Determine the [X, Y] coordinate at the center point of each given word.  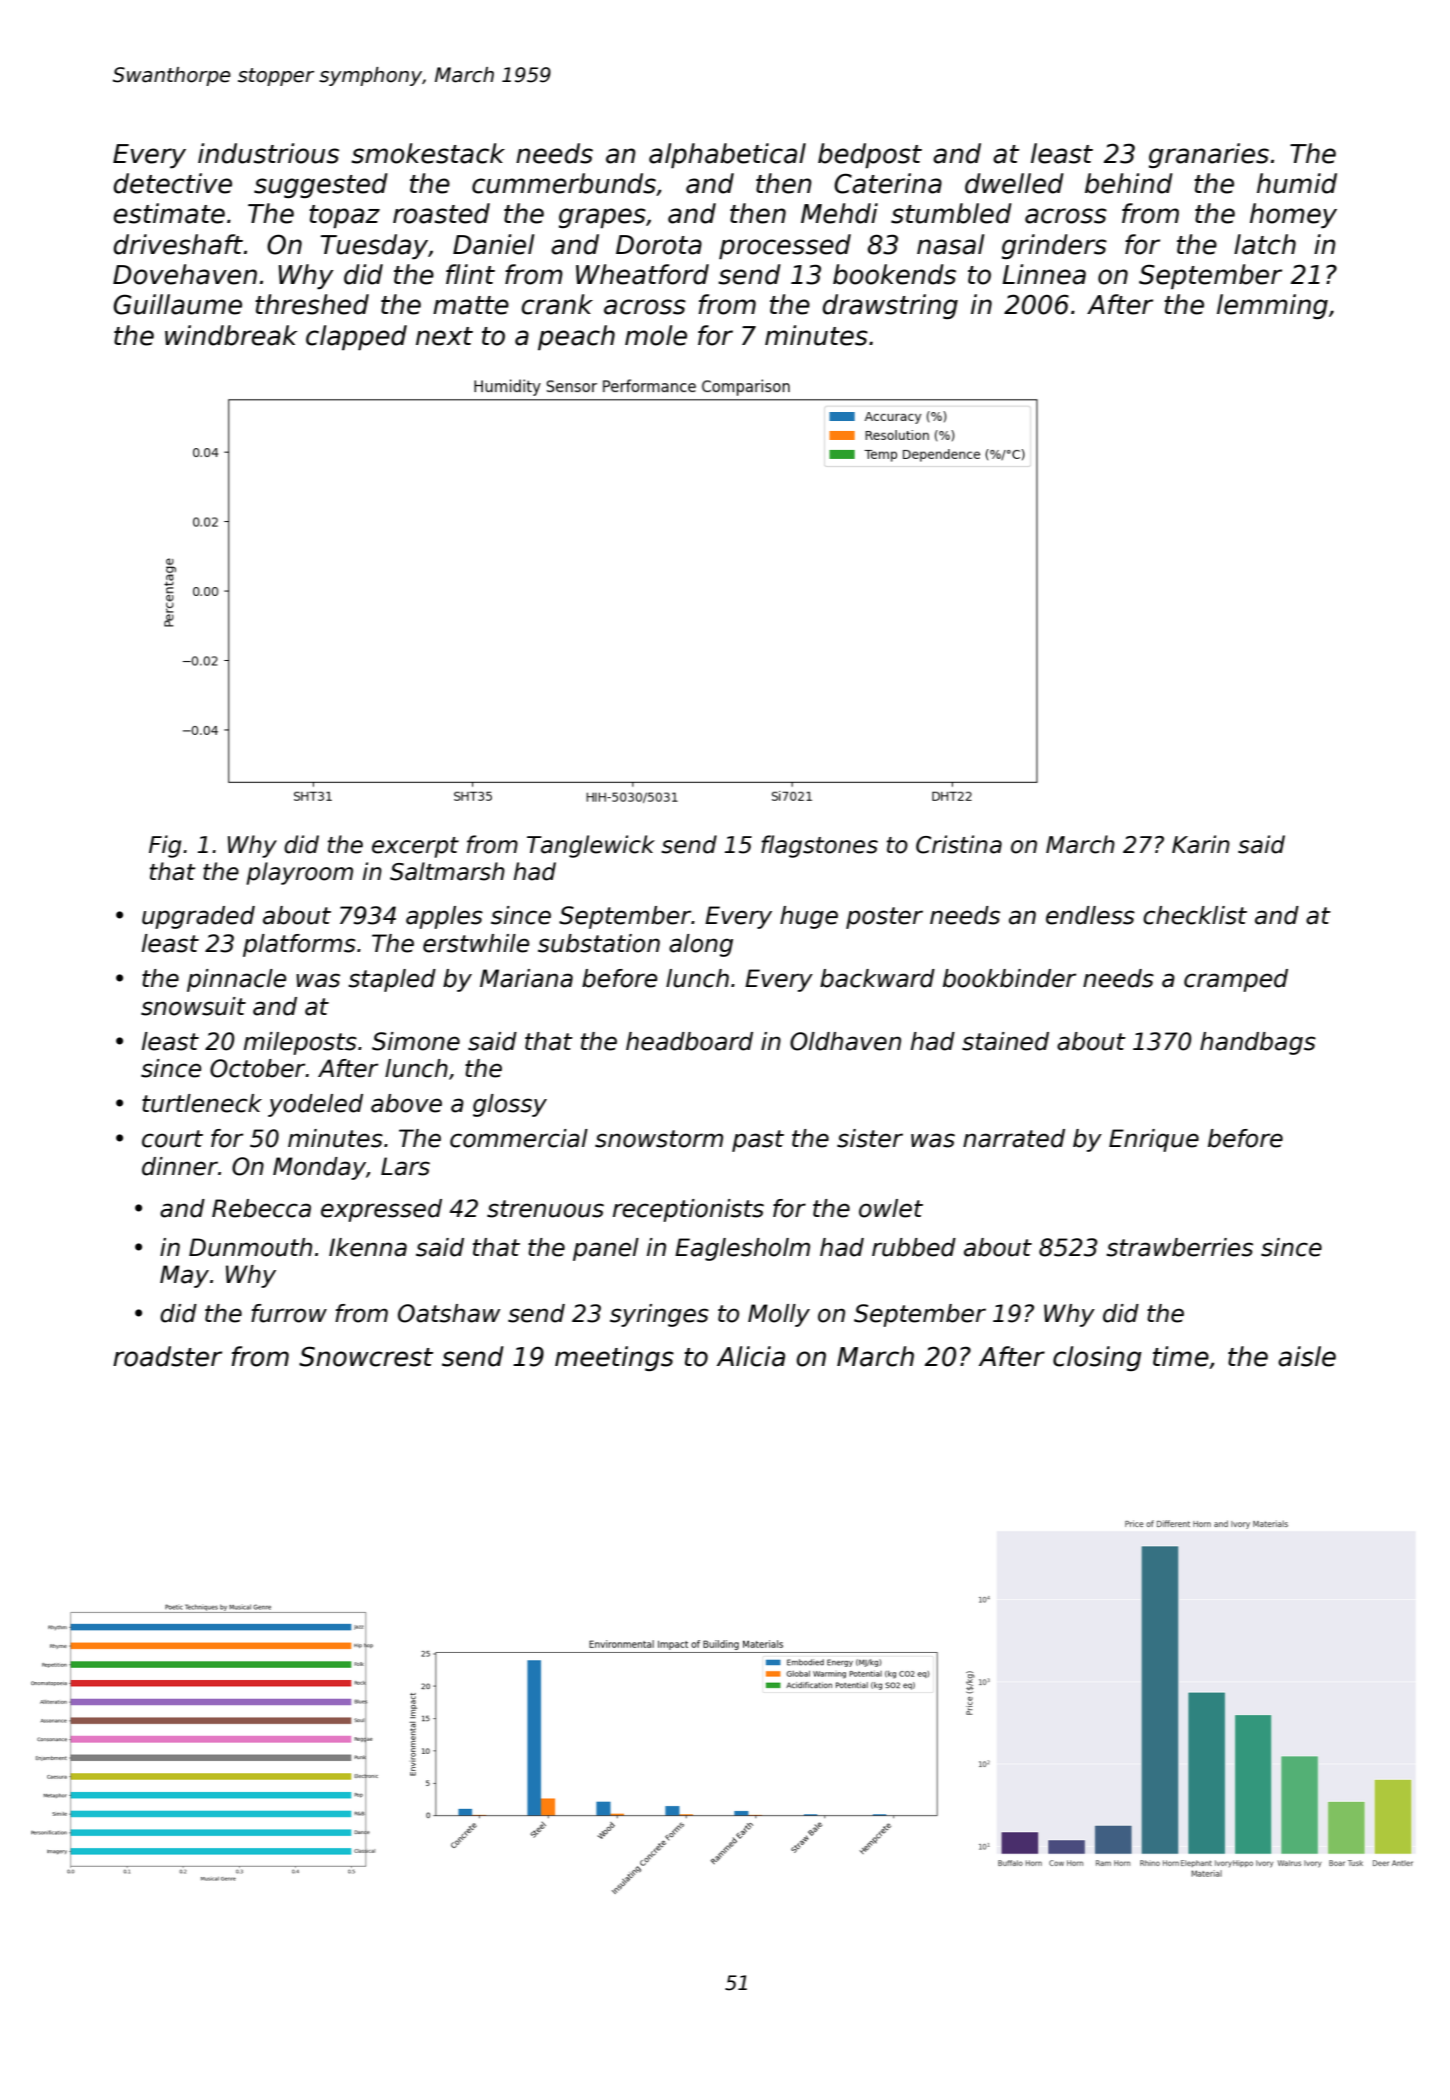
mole [656, 335]
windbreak [231, 335]
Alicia [751, 1356]
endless [1090, 915]
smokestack [428, 153]
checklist [1195, 915]
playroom [299, 873]
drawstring [890, 306]
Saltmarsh [447, 871]
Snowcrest [366, 1356]
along [701, 945]
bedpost [870, 155]
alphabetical [727, 155]
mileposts [300, 1043]
